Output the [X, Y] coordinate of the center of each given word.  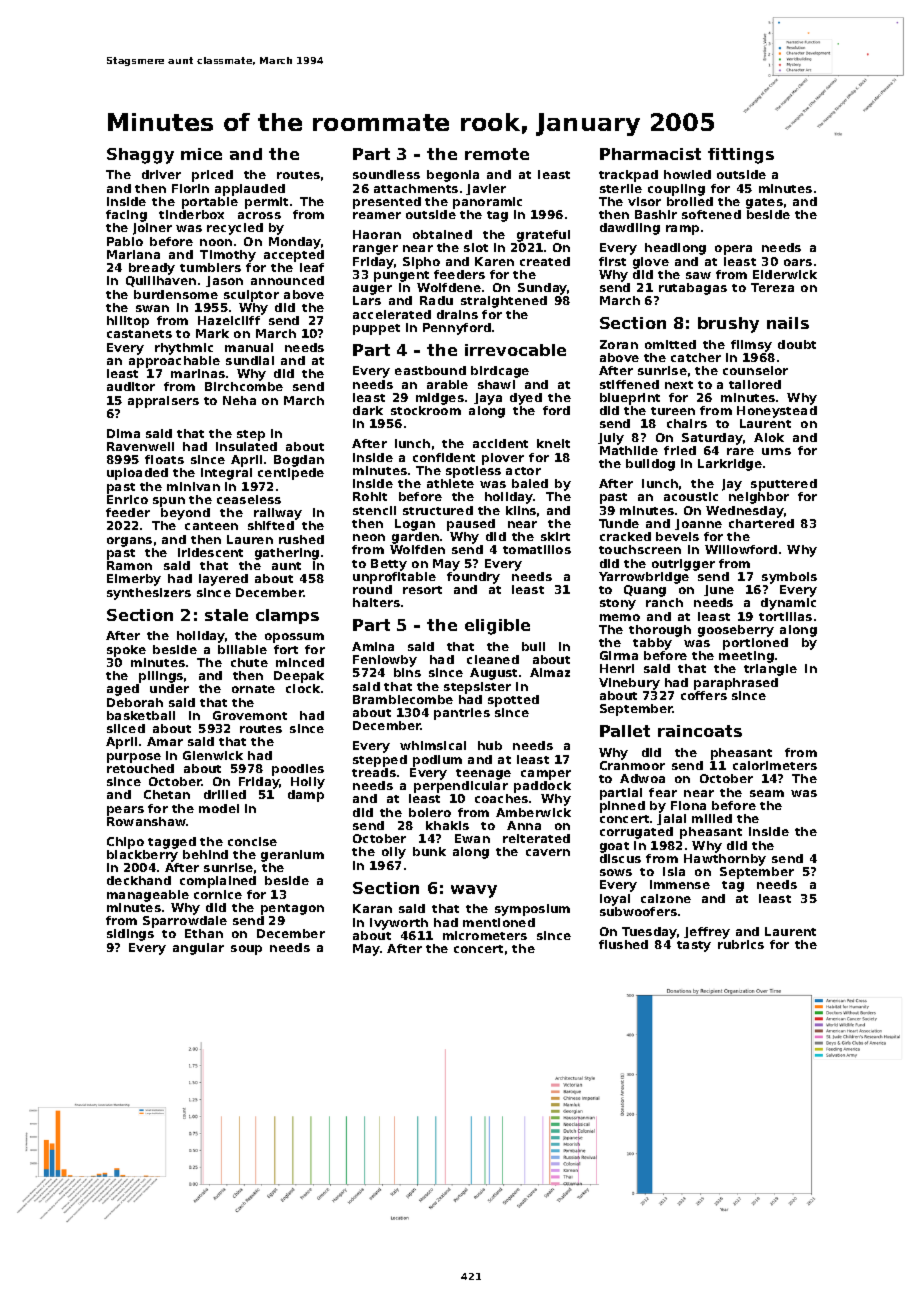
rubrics [741, 944]
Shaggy [140, 156]
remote [497, 154]
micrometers [485, 935]
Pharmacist [650, 154]
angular [198, 949]
